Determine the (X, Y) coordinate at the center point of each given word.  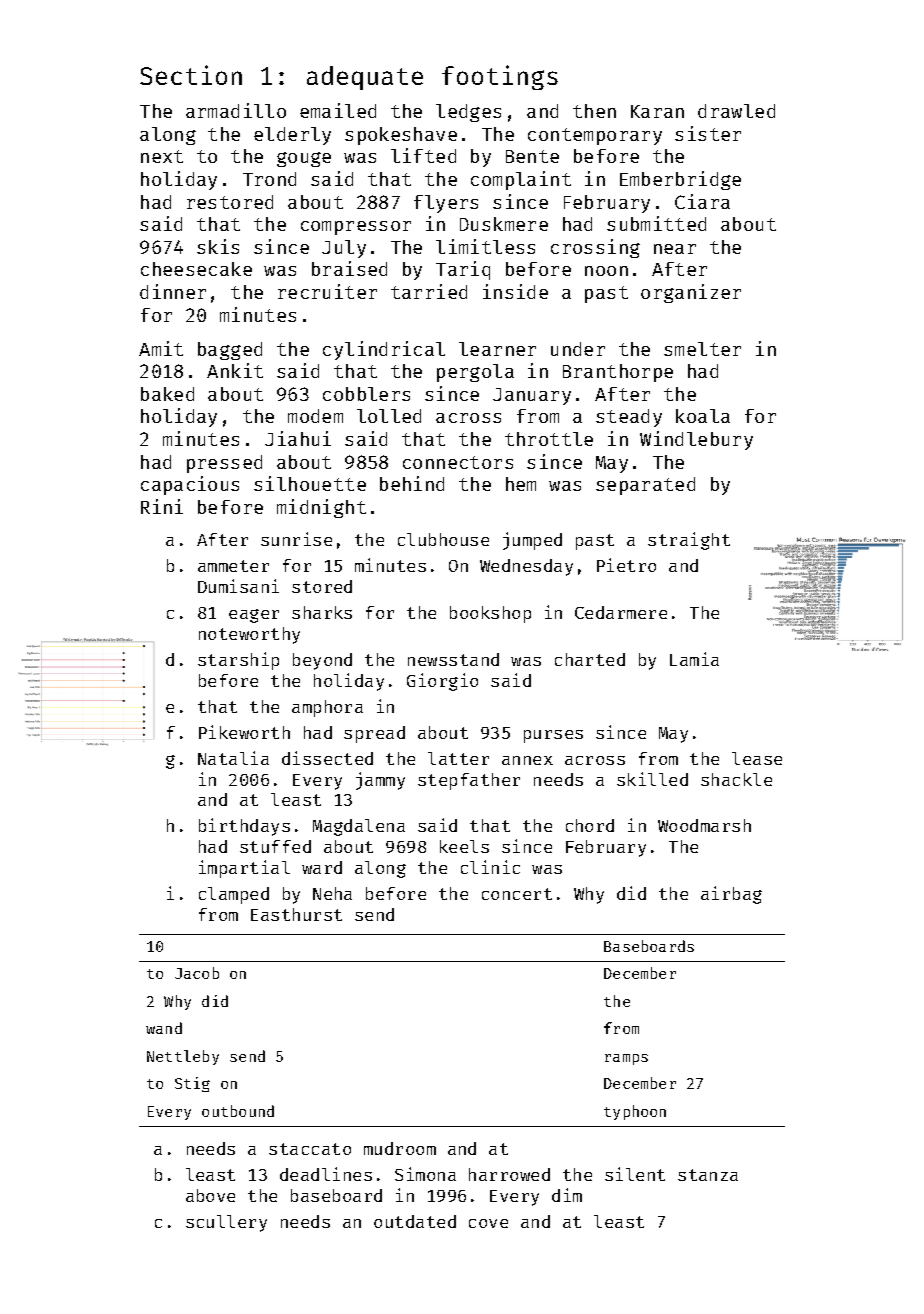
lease (757, 758)
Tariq (463, 270)
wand (164, 1028)
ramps (626, 1059)
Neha (332, 893)
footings (500, 77)
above (210, 1195)
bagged (230, 351)
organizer (691, 293)
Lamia (694, 659)
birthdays (244, 827)
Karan (657, 111)
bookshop (490, 614)
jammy (380, 781)
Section (191, 75)
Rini (162, 506)
